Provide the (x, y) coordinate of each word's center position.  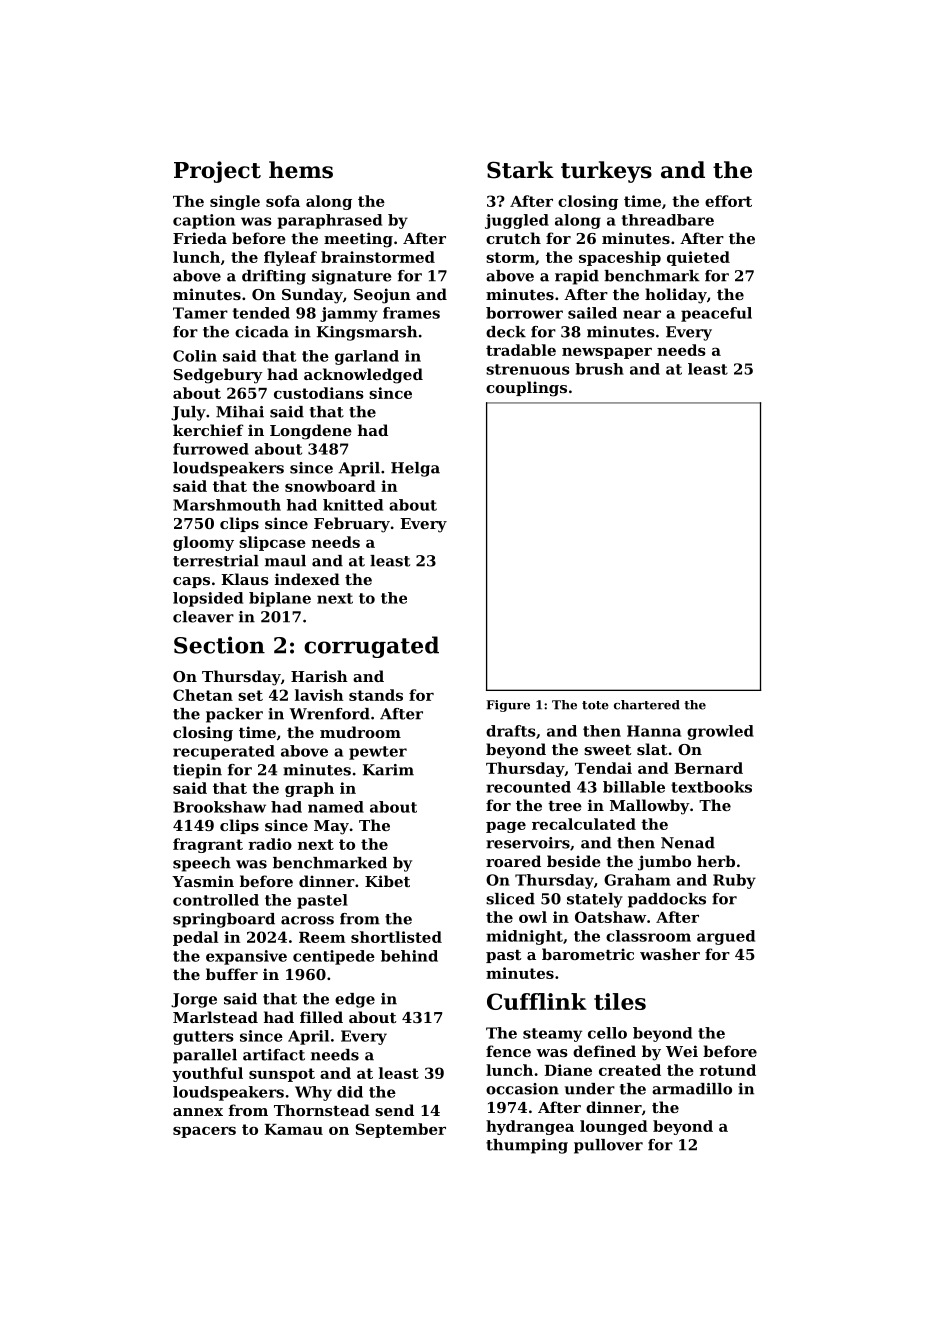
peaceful (716, 314)
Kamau (294, 1129)
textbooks (711, 787)
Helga (415, 469)
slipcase (272, 543)
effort (728, 201)
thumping (527, 1146)
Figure (508, 706)
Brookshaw (219, 807)
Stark (520, 170)
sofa (283, 201)
